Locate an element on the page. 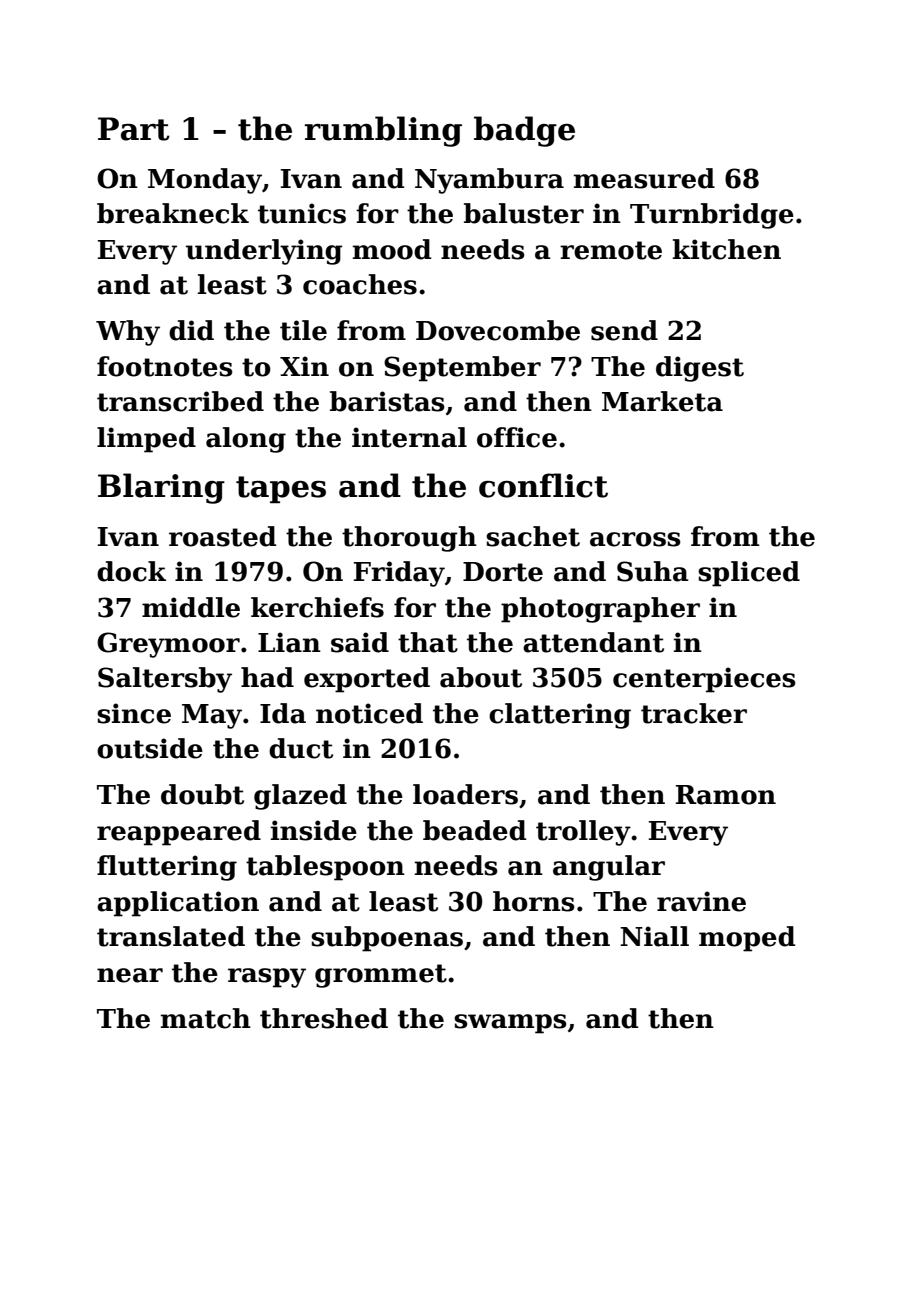  kerchiefs is located at coordinates (317, 607).
